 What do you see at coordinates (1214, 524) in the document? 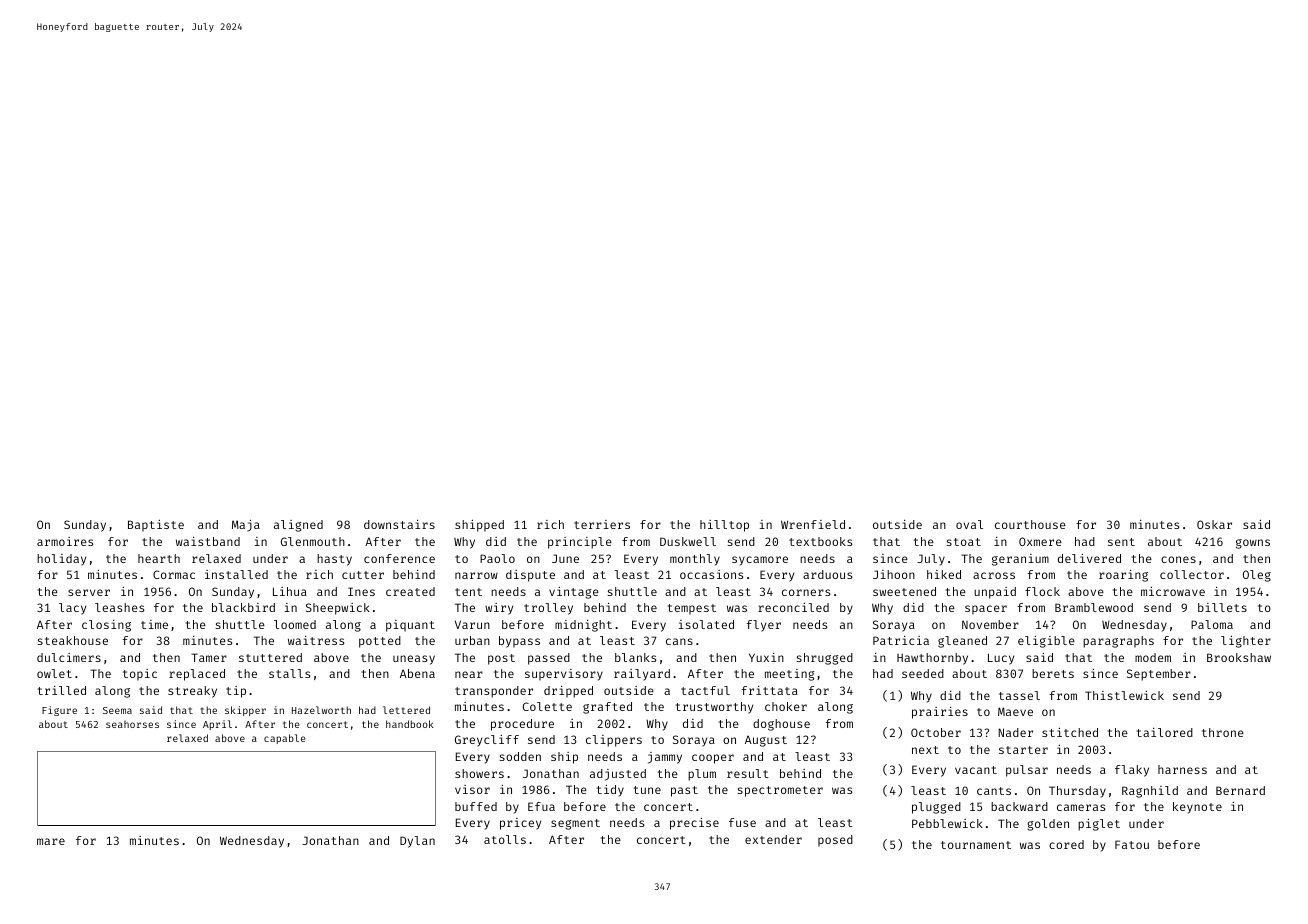
I see `Oskar` at bounding box center [1214, 524].
